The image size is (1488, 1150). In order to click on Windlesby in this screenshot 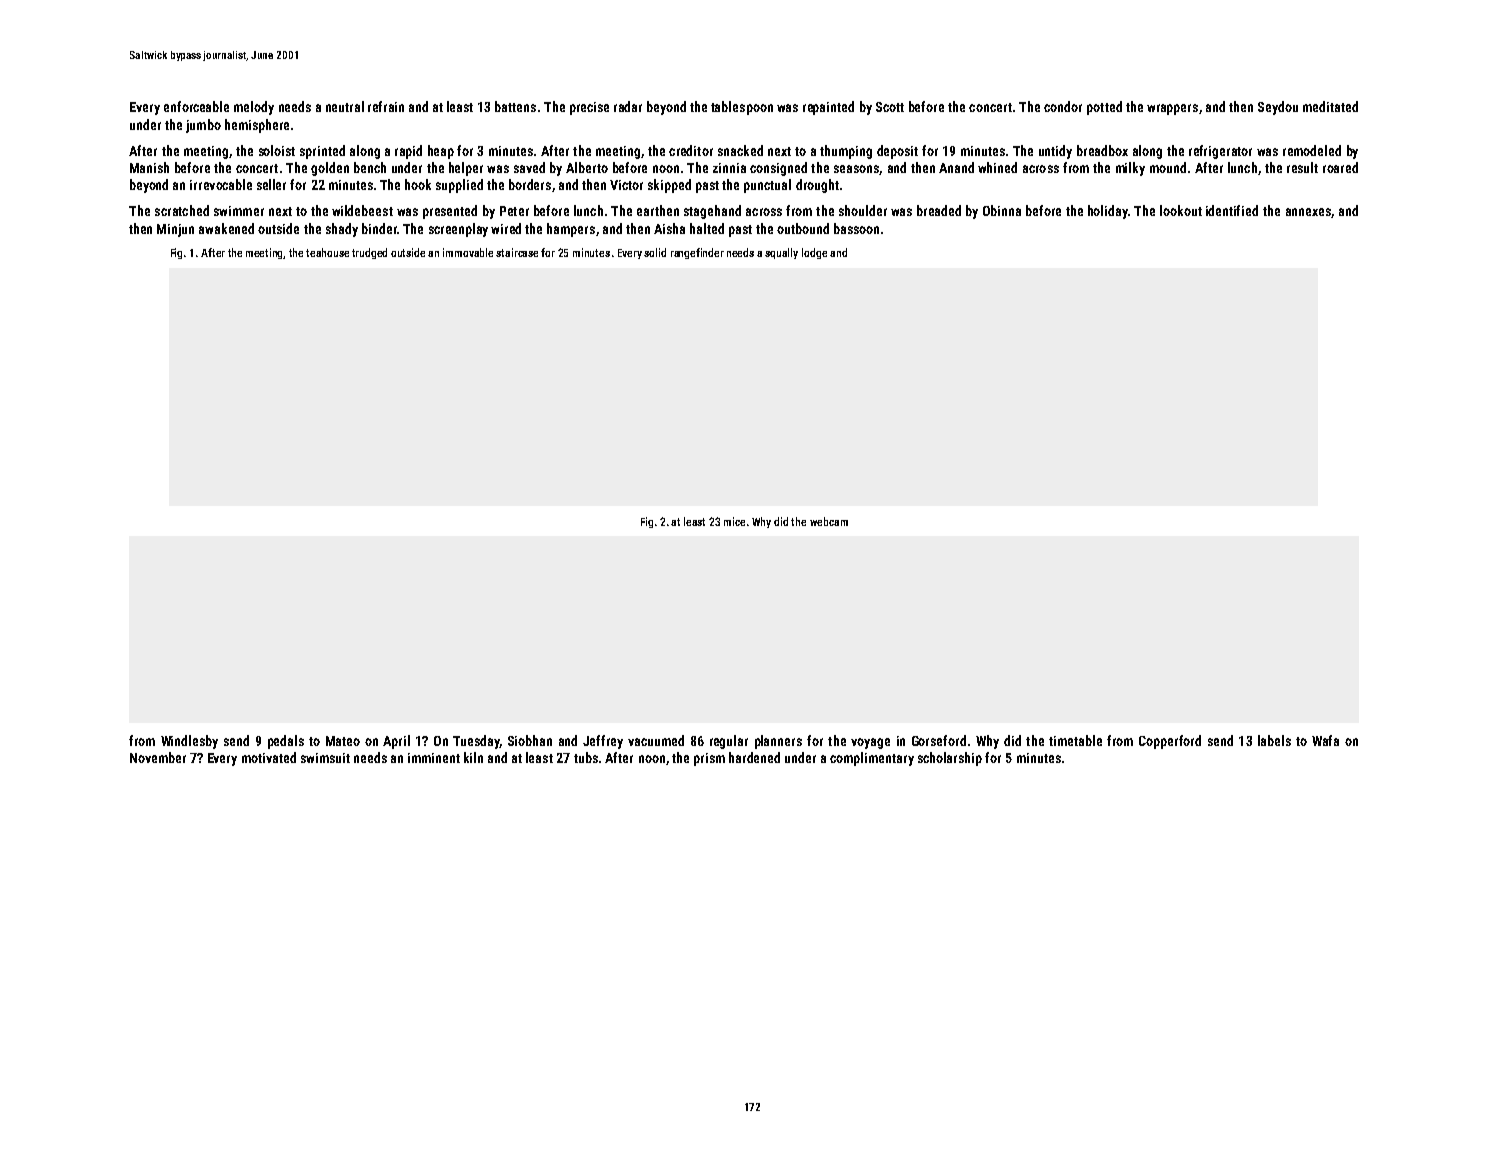, I will do `click(189, 742)`.
